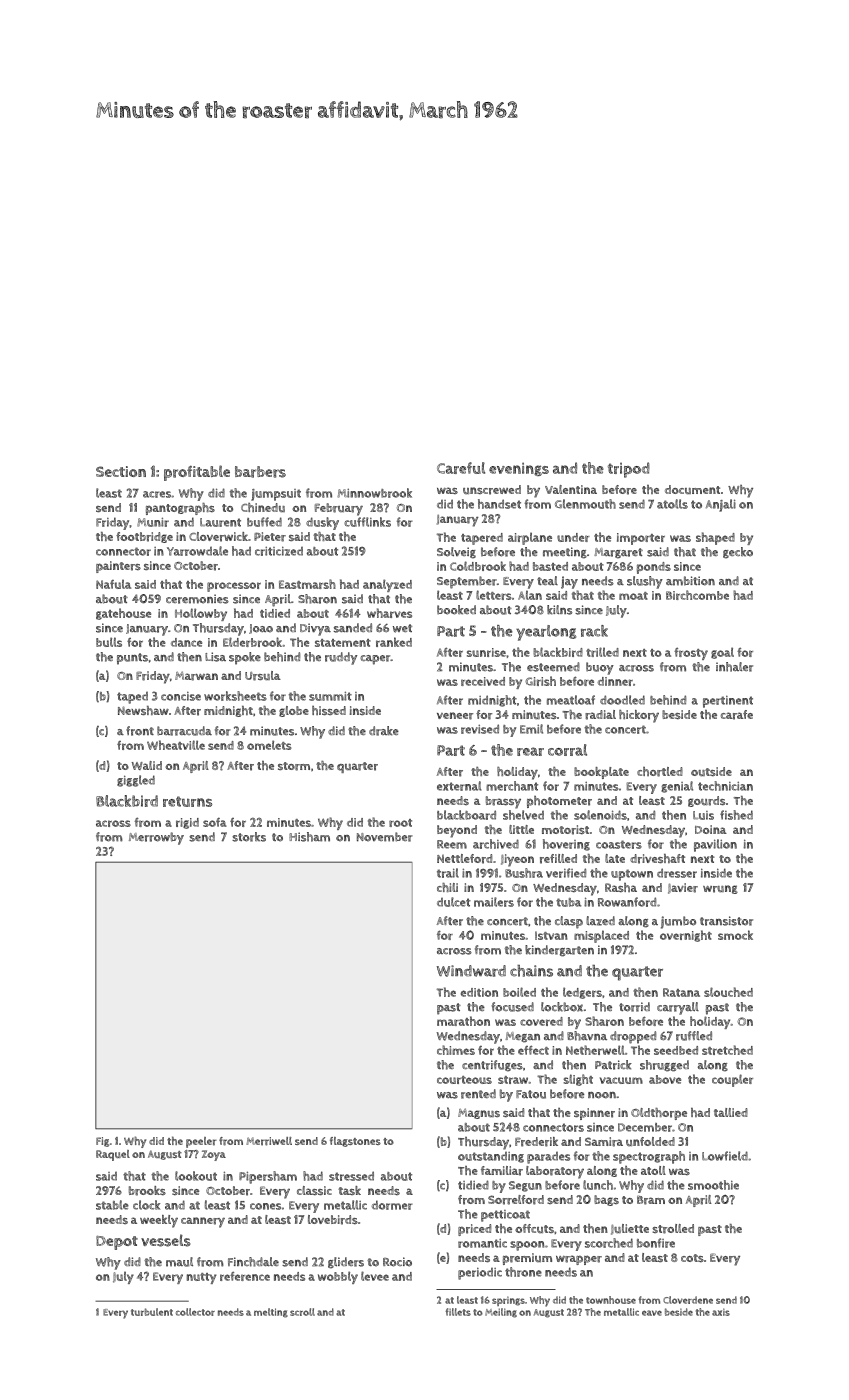  I want to click on Careful, so click(461, 468).
